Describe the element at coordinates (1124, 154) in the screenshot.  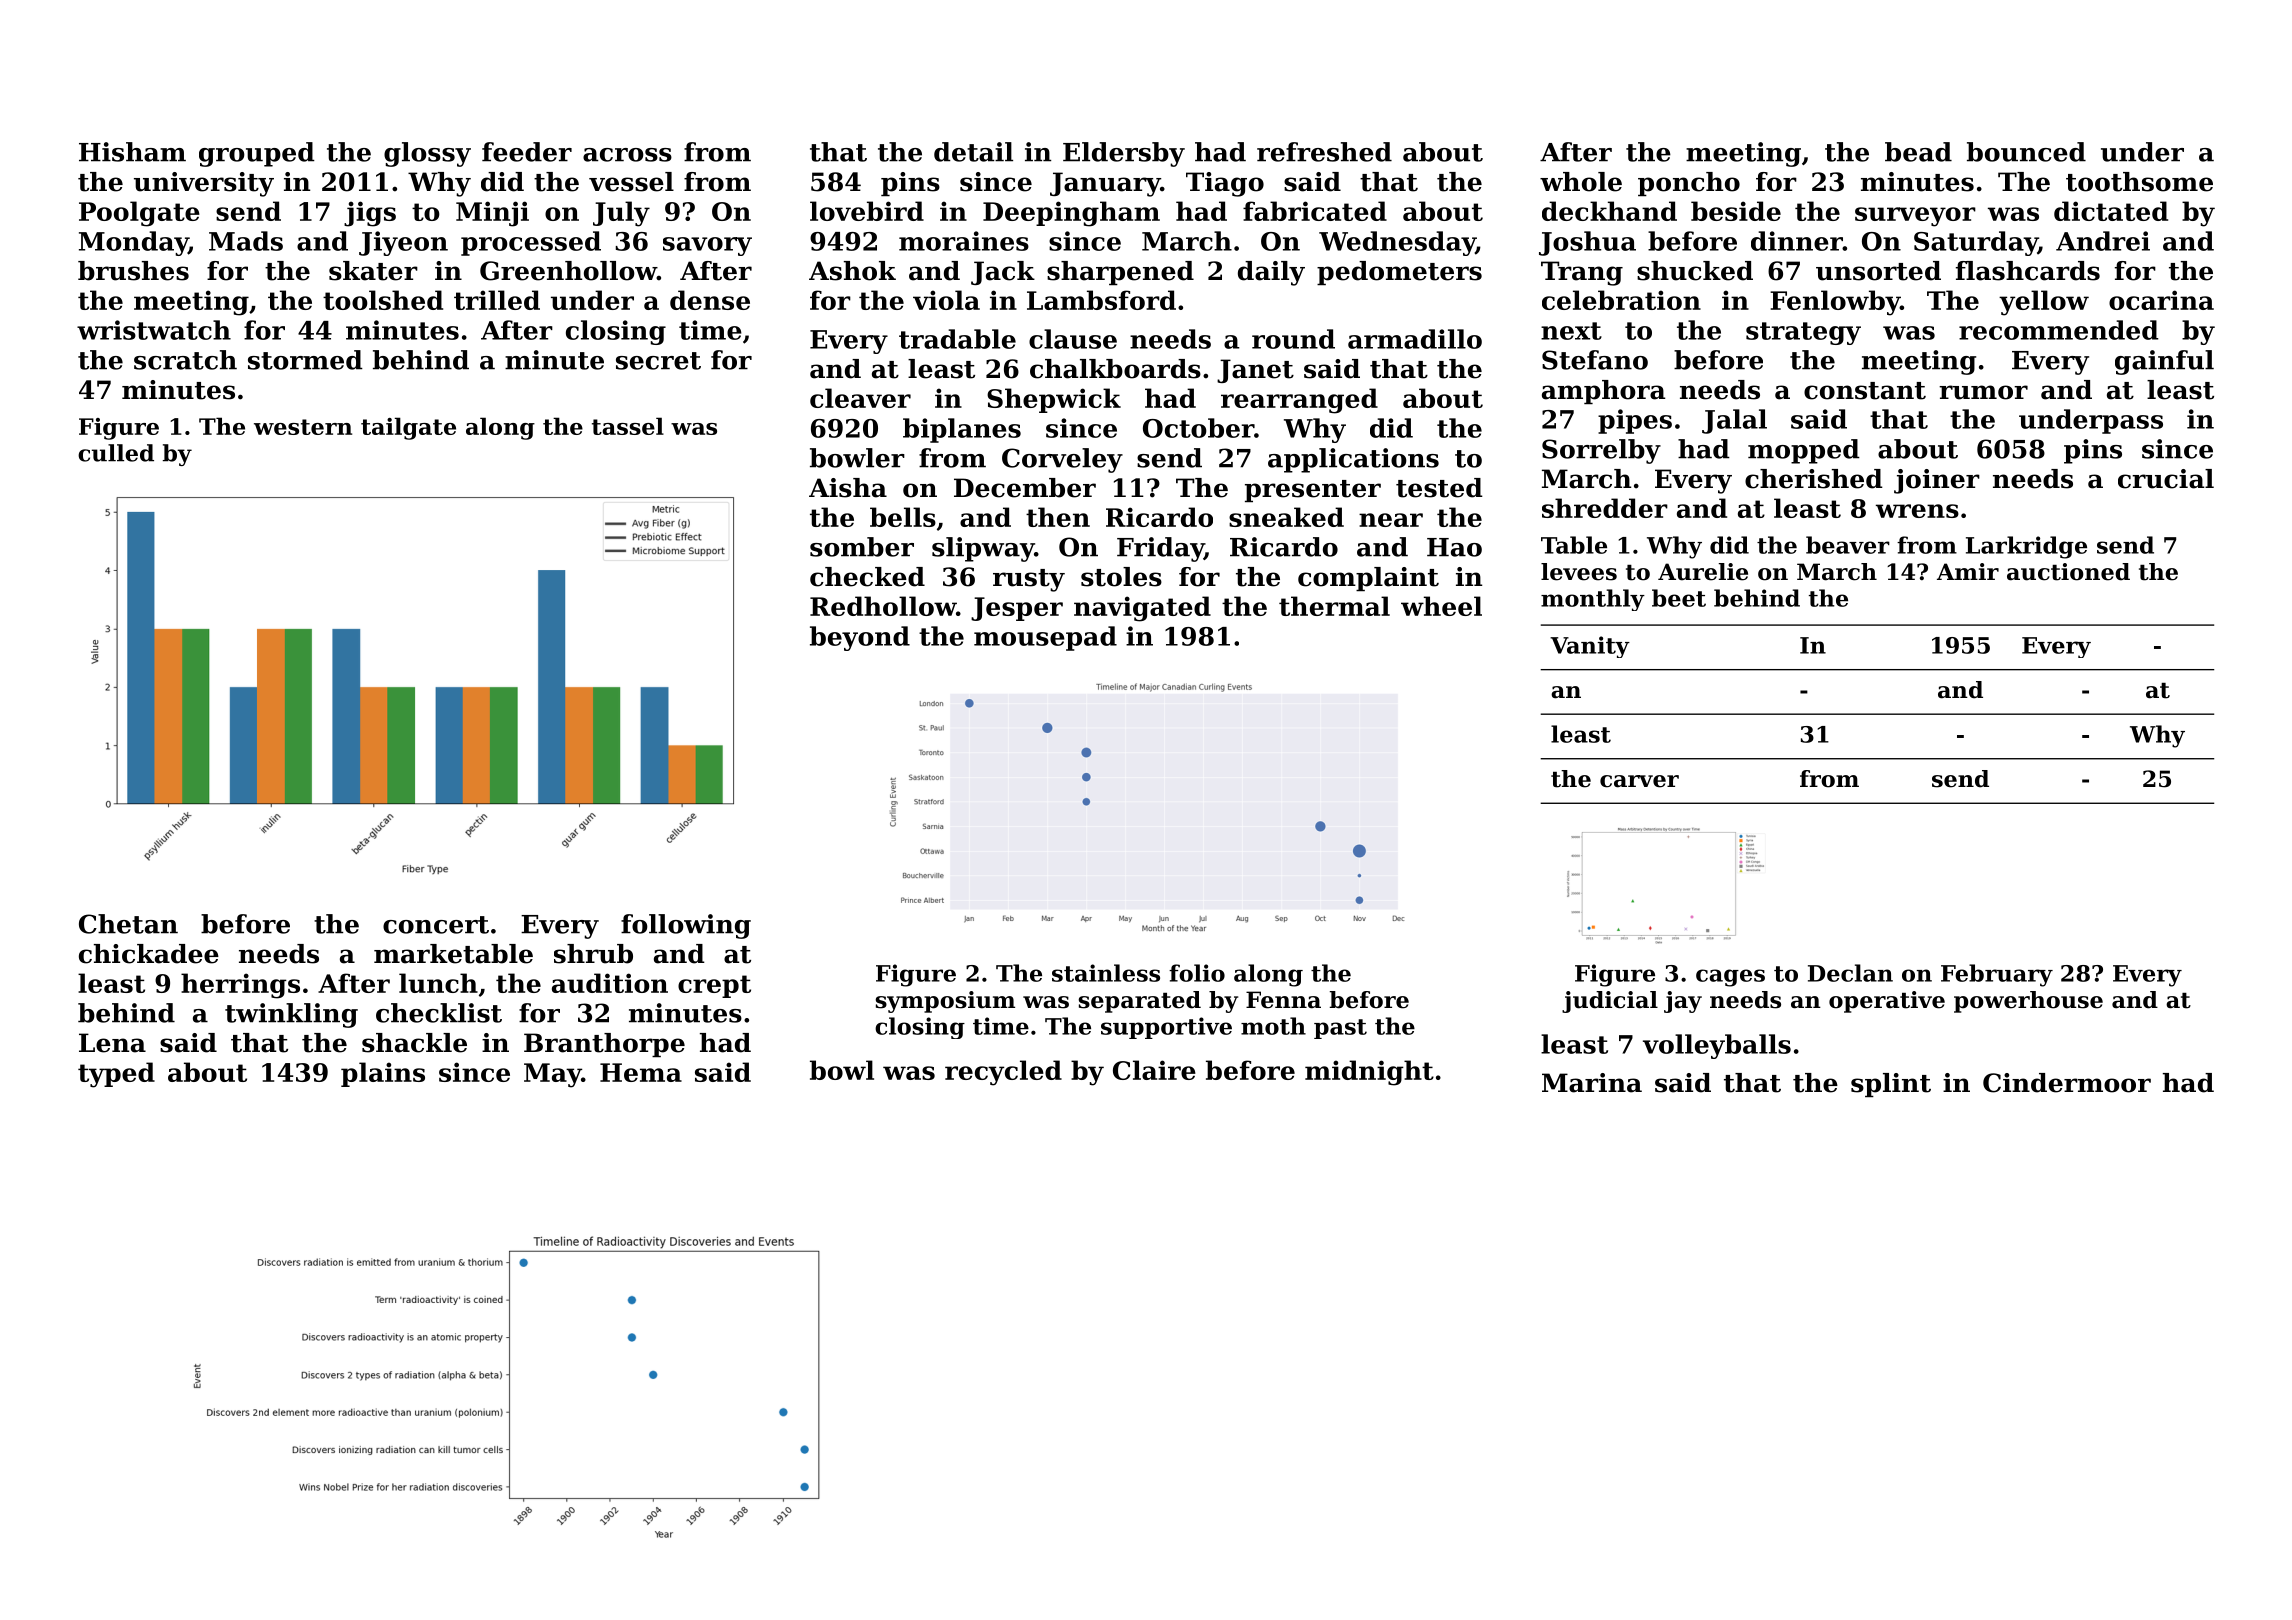
I see `Eldersby` at that location.
